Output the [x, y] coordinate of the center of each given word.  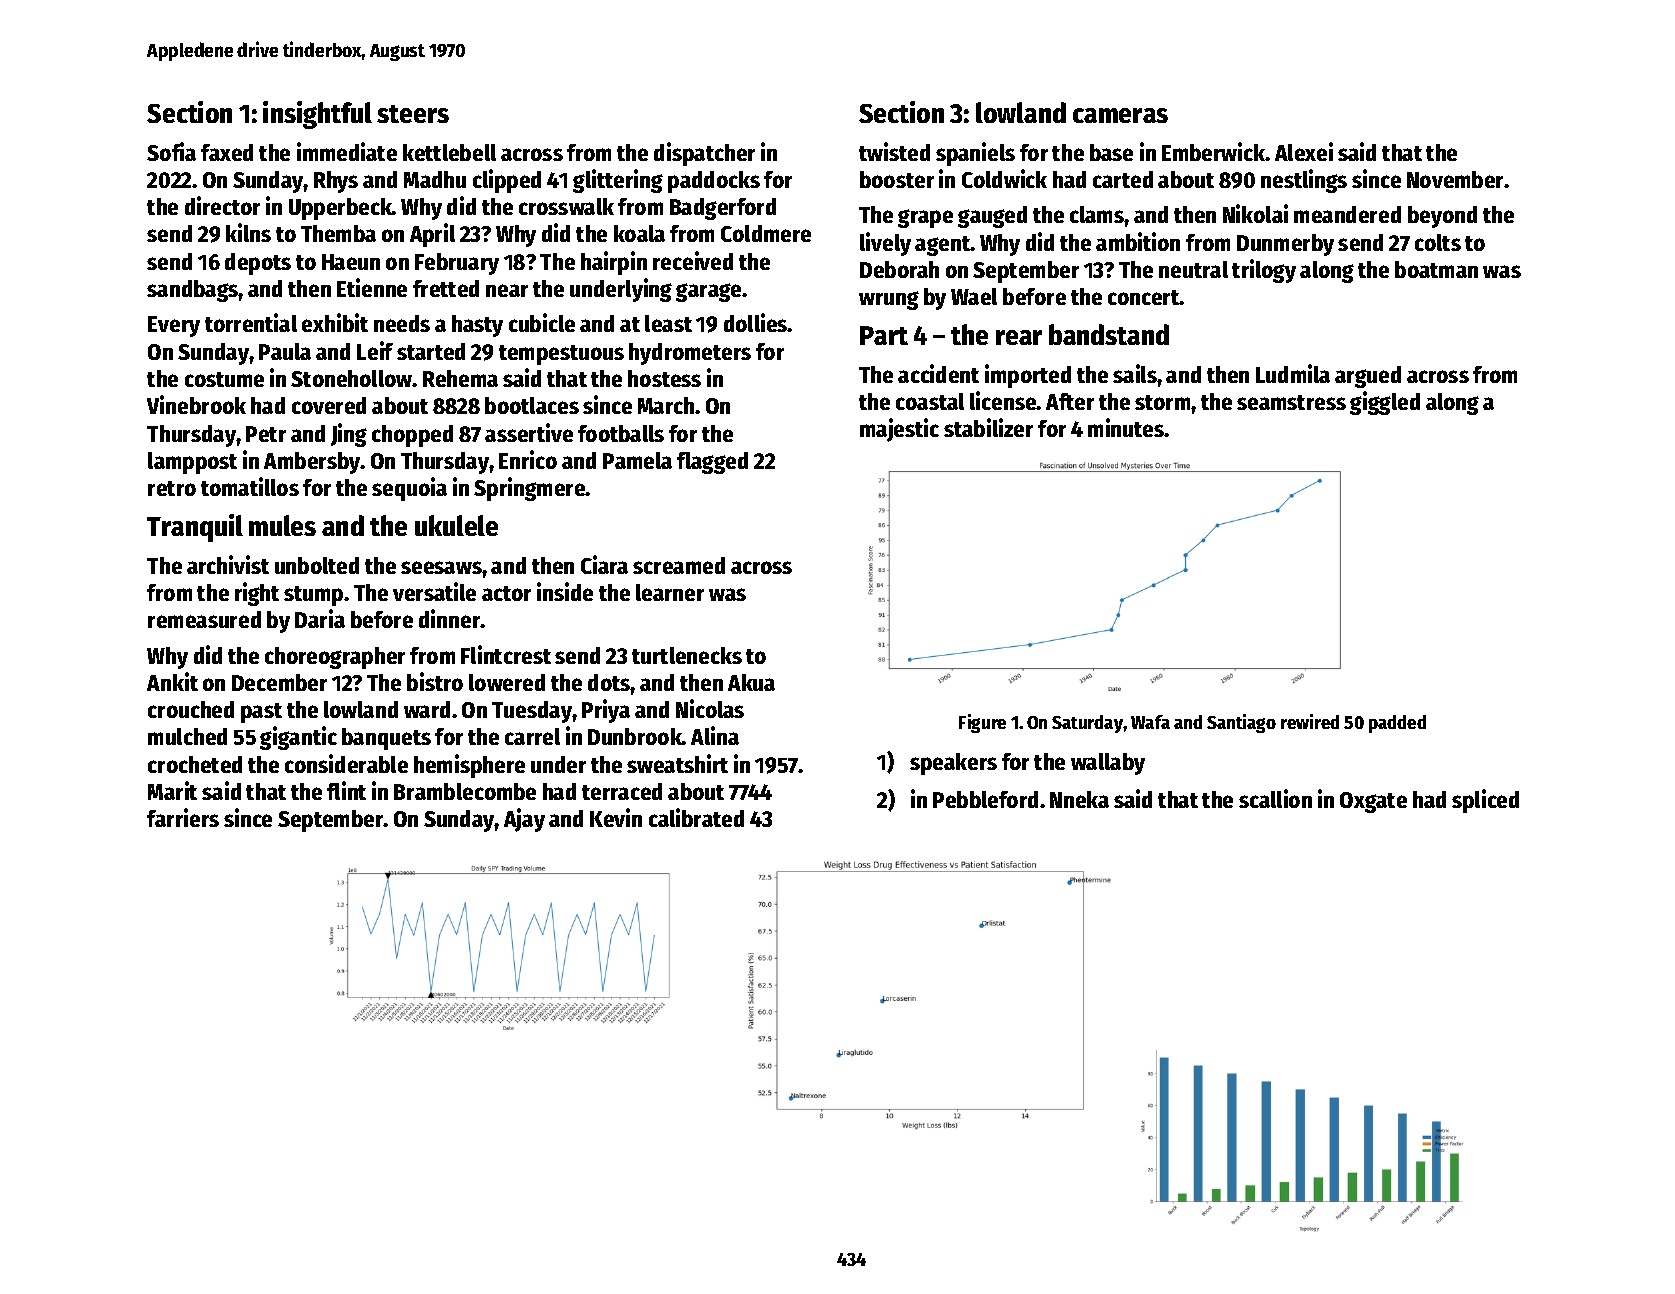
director [222, 205]
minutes [1126, 427]
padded [1397, 724]
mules [282, 525]
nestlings [1304, 181]
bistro [435, 681]
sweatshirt [677, 763]
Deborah [899, 269]
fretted [446, 288]
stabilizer [988, 427]
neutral [1193, 269]
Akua [751, 682]
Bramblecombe [465, 791]
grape [925, 218]
